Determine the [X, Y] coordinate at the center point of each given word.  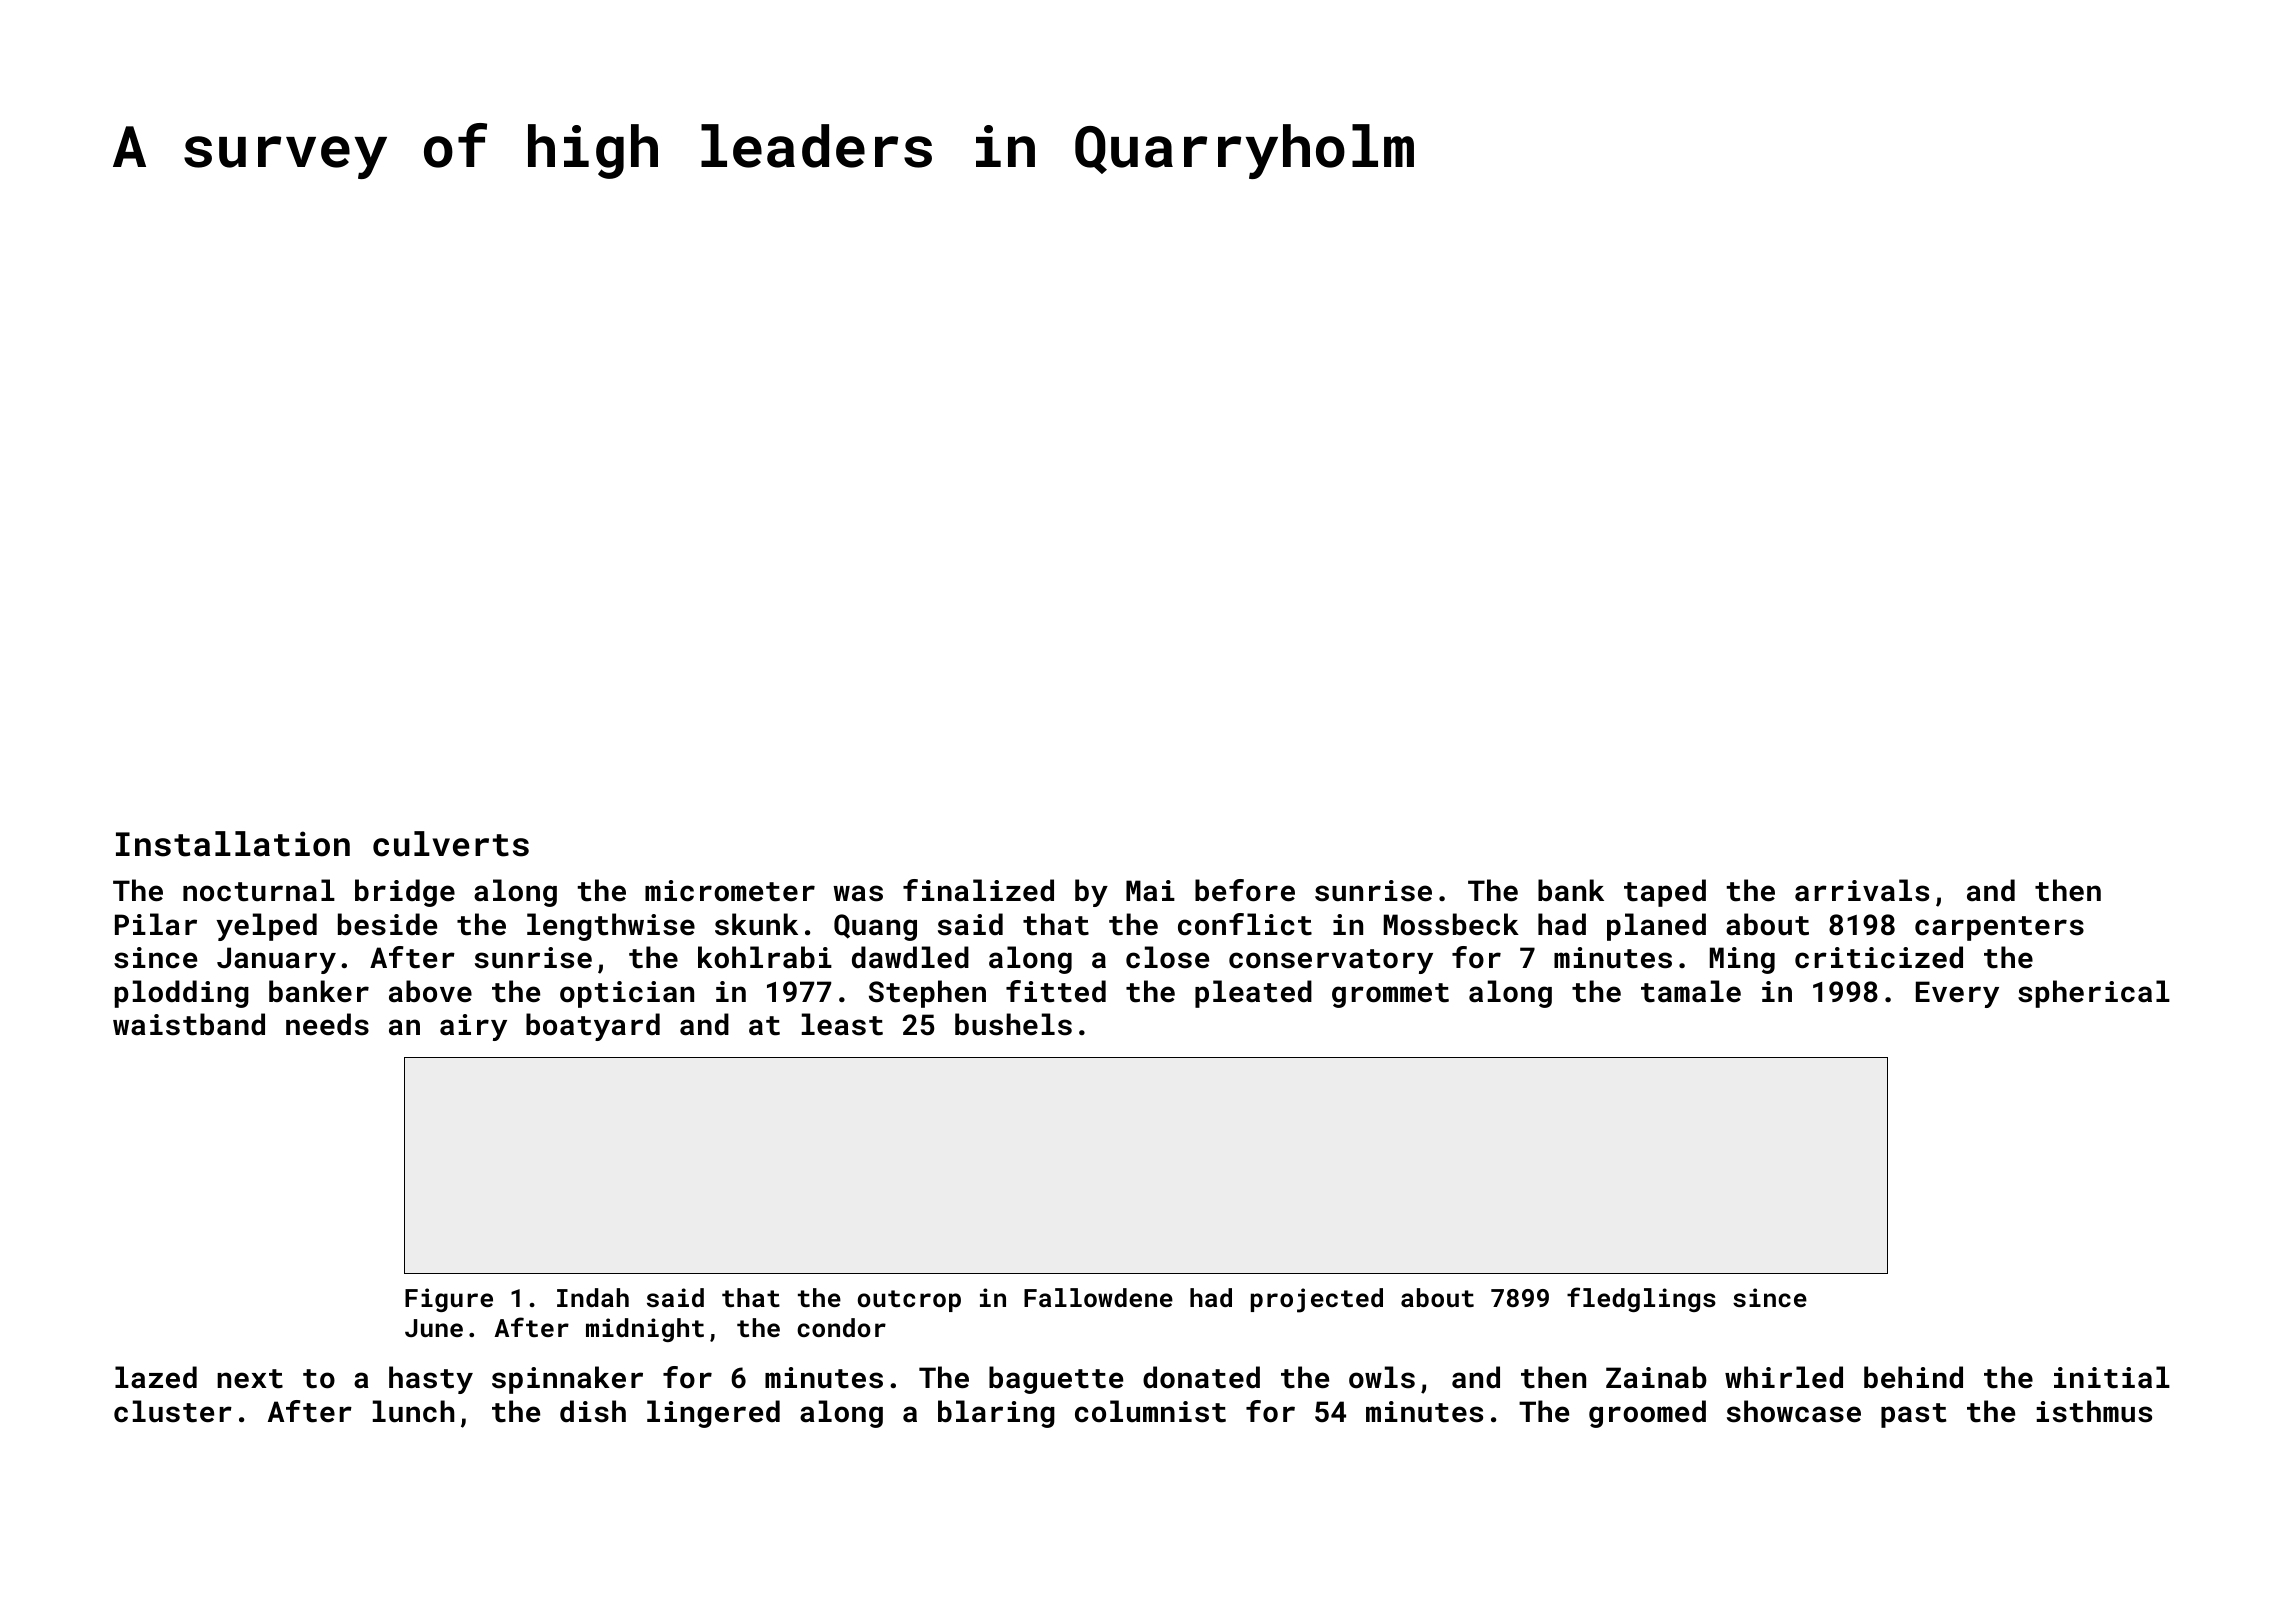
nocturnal [259, 890]
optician [627, 994]
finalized [978, 890]
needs [327, 1024]
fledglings [1641, 1299]
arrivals [1862, 890]
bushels [1013, 1024]
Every [1957, 994]
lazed [156, 1377]
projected [1317, 1300]
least [842, 1024]
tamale [1691, 991]
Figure [449, 1300]
